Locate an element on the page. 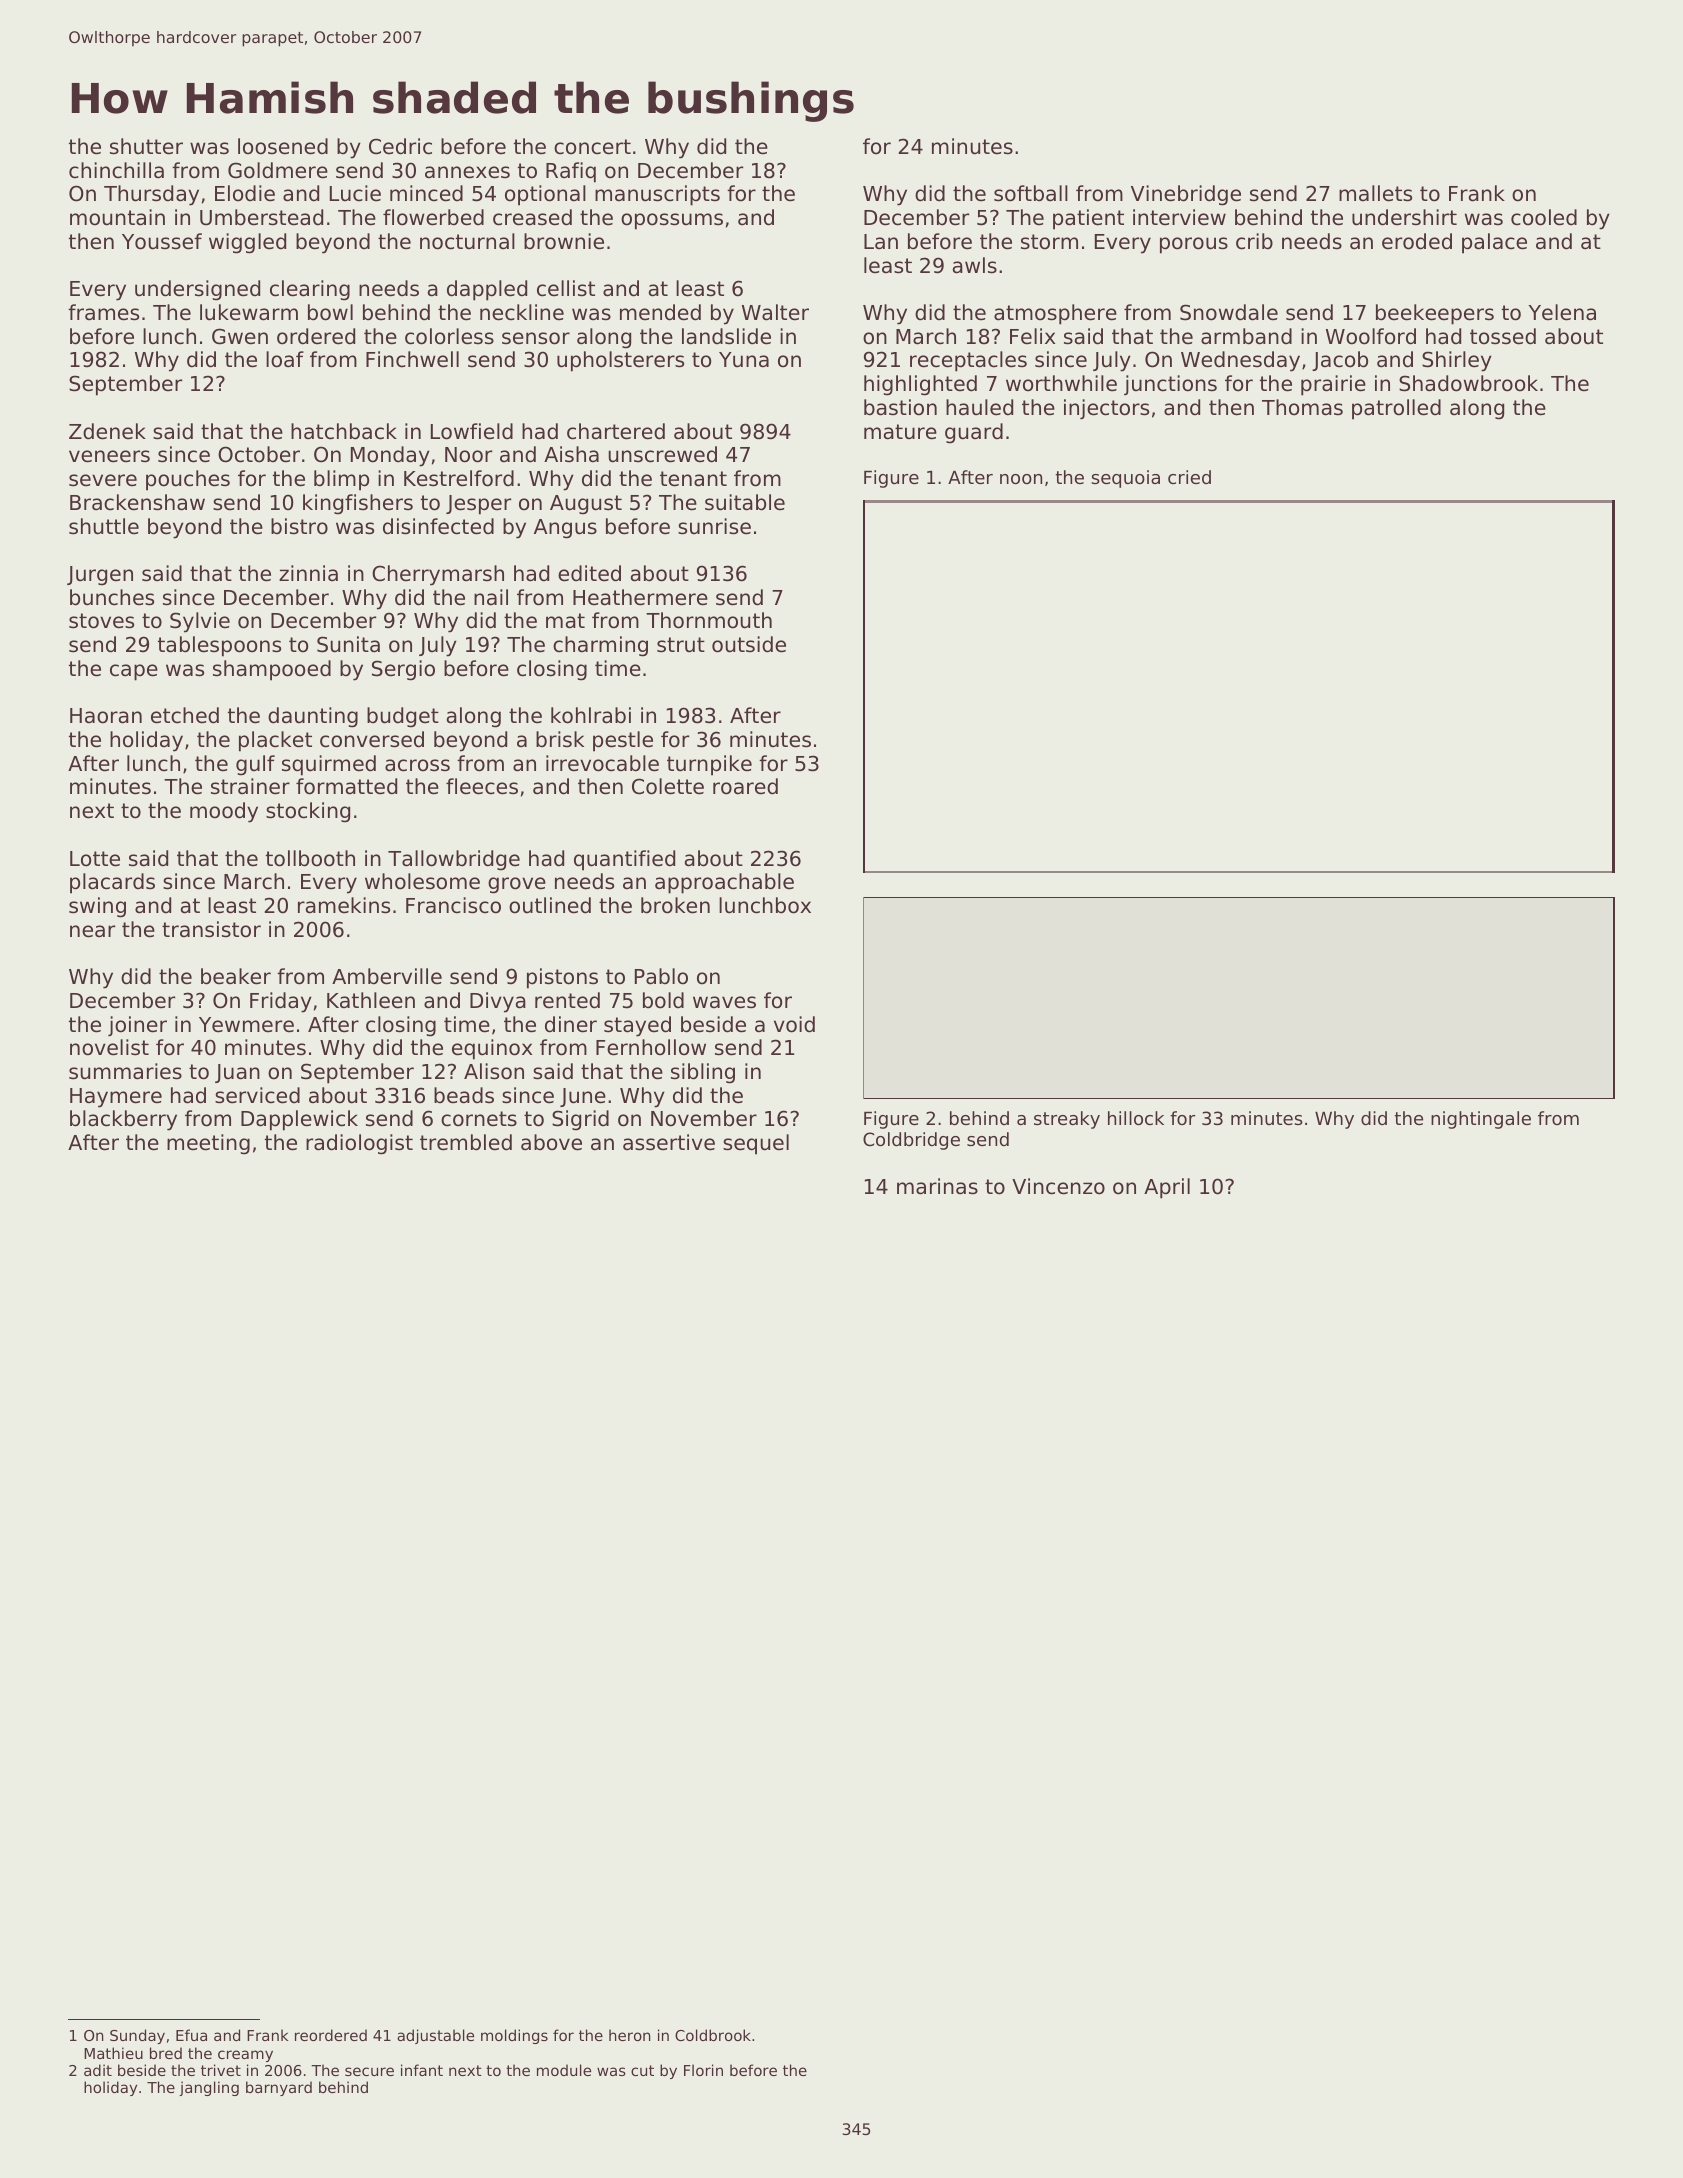 The height and width of the document is (2178, 1683). noon is located at coordinates (1021, 479).
